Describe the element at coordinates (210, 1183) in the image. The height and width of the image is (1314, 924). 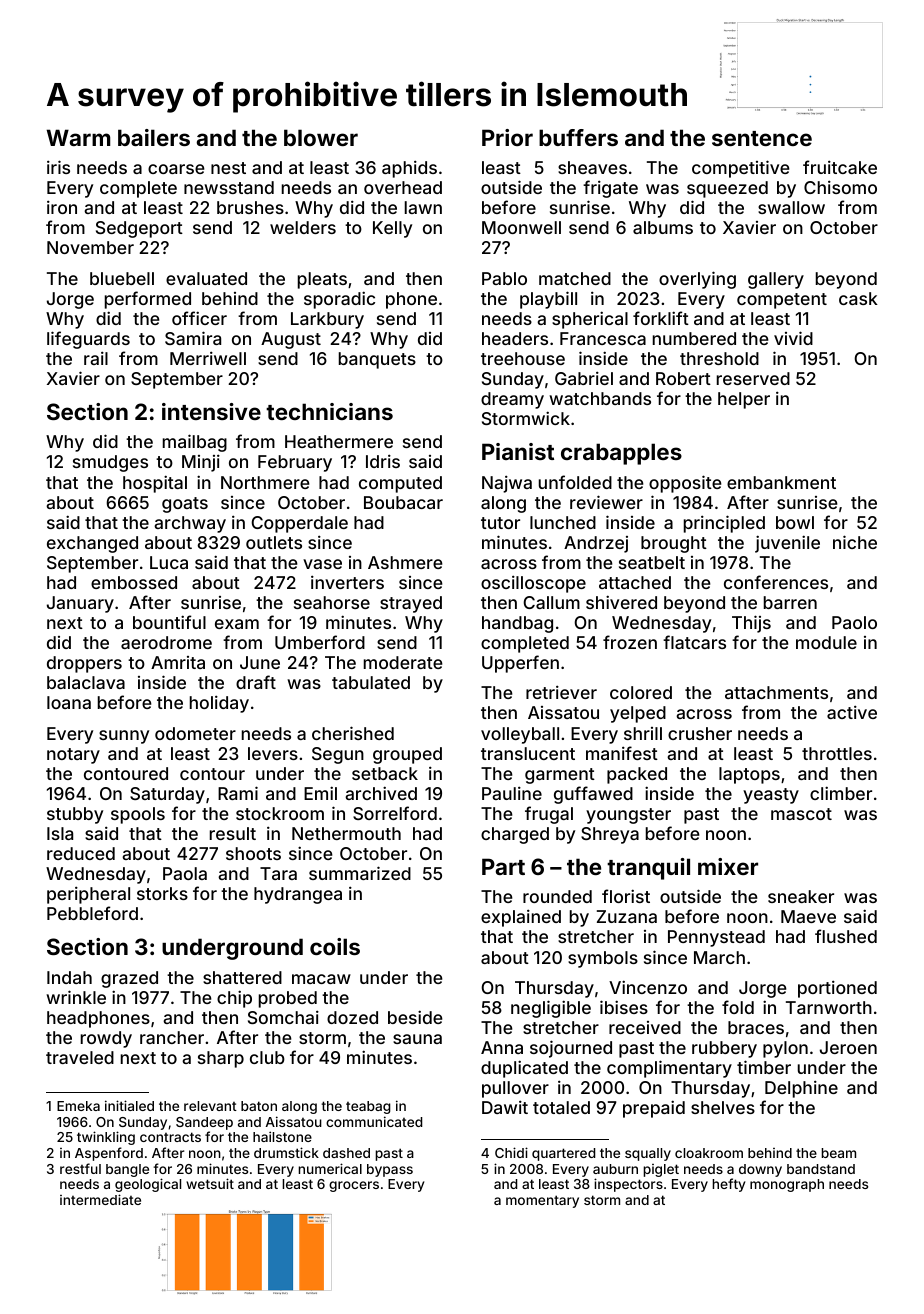
I see `wetsuit` at that location.
